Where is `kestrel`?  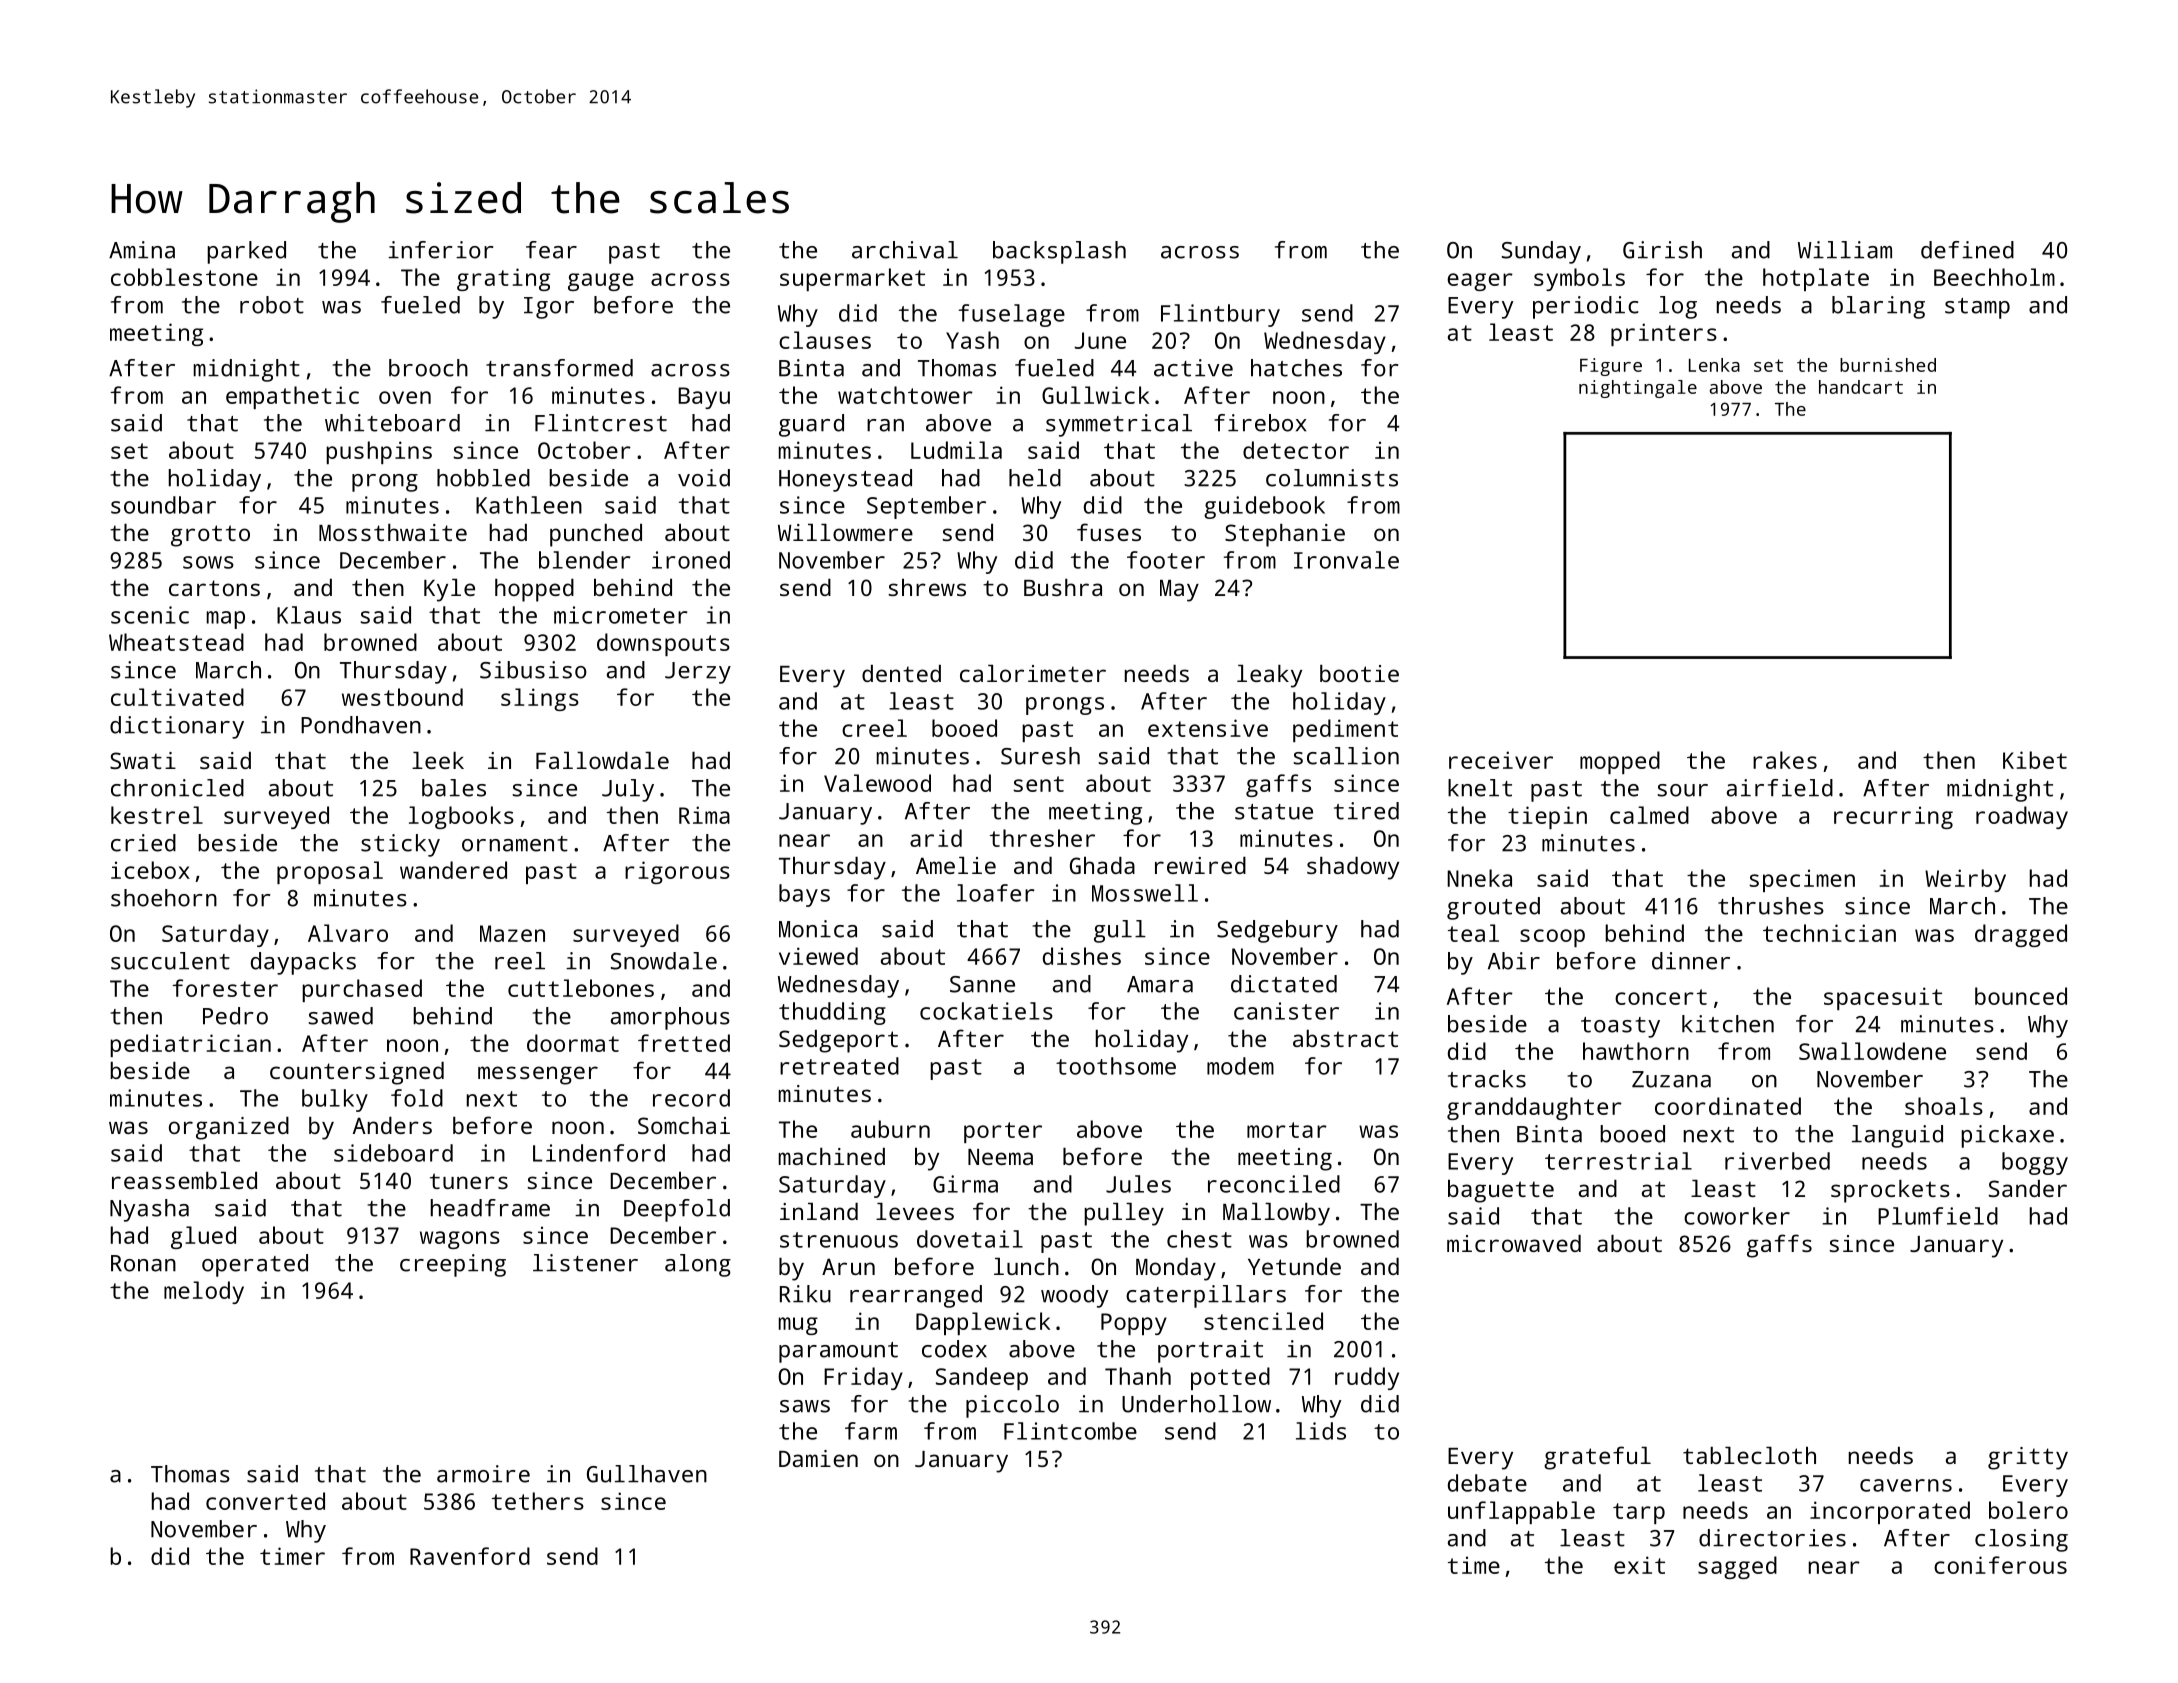
kestrel is located at coordinates (157, 815).
